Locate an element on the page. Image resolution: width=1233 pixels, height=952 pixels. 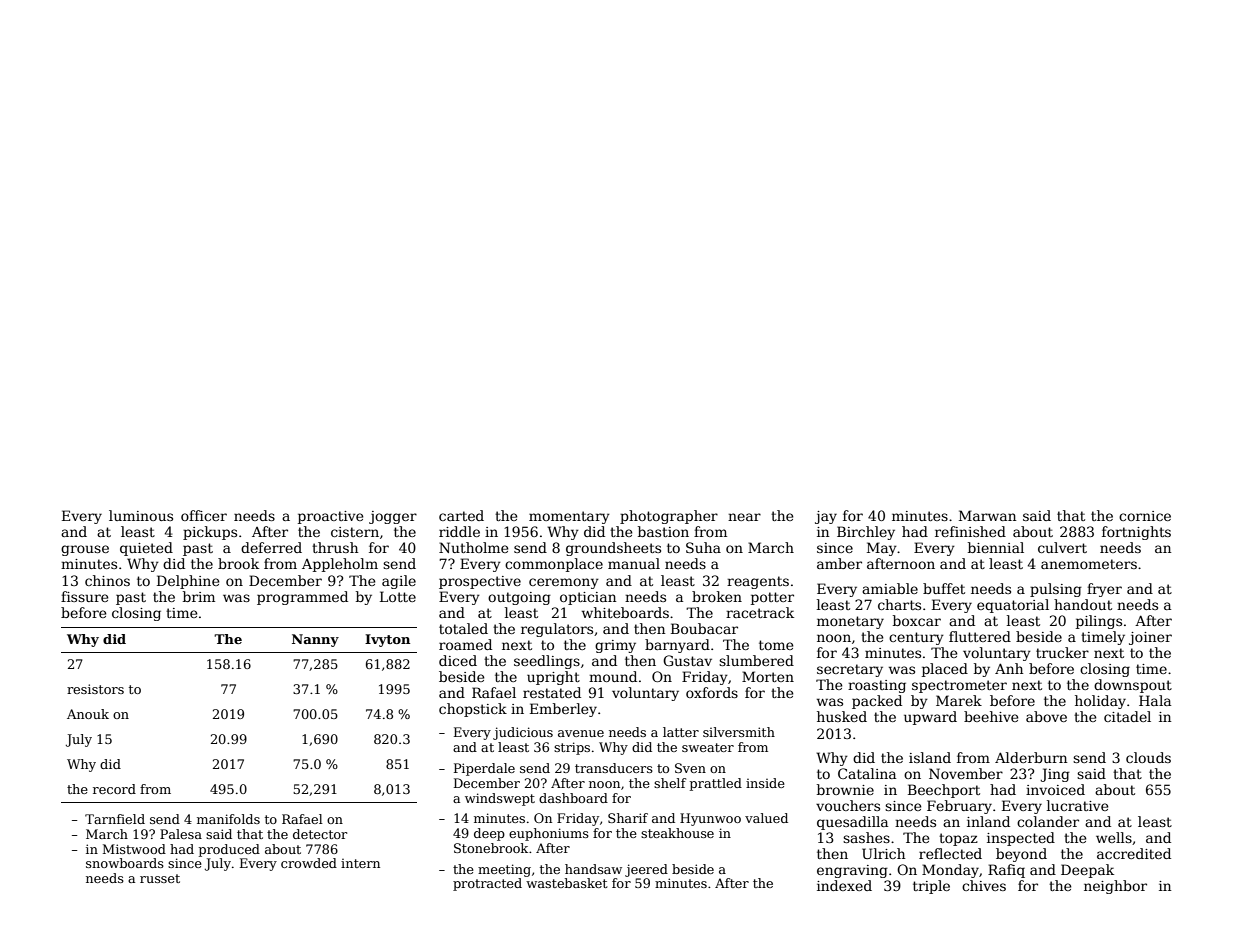
grouse is located at coordinates (85, 550).
